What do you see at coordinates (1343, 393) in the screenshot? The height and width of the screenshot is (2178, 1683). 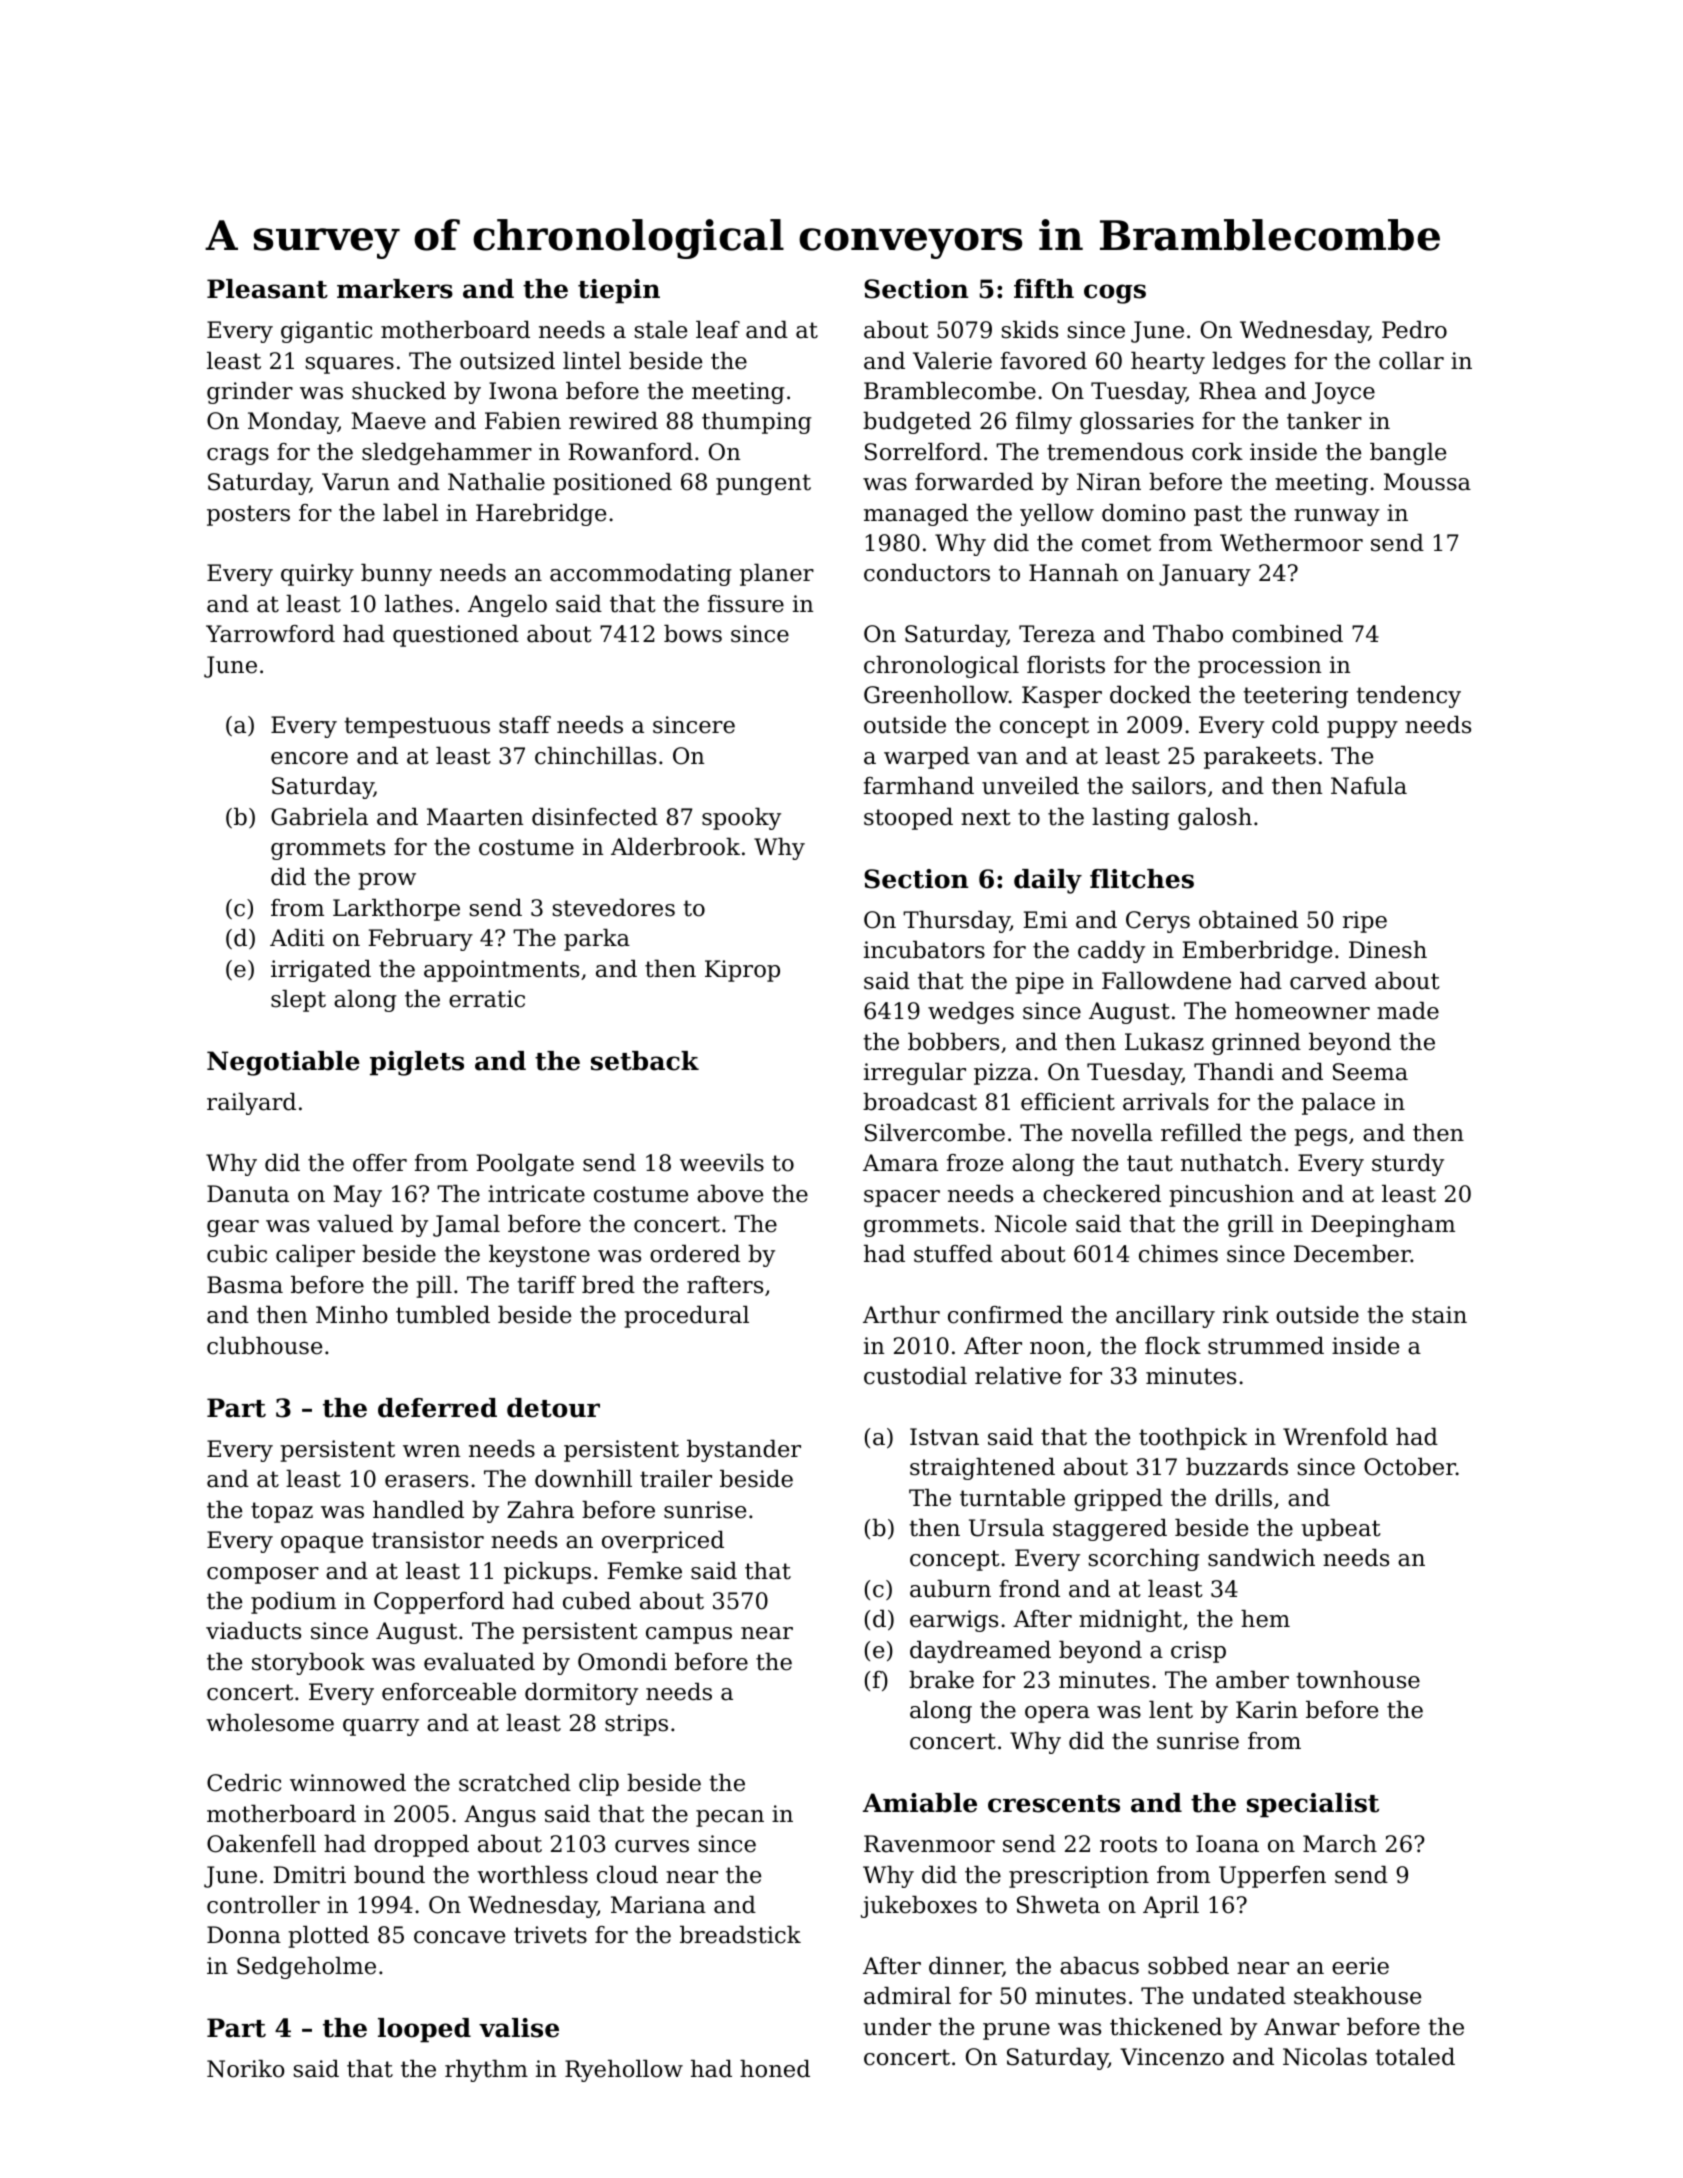 I see `Joyce` at bounding box center [1343, 393].
